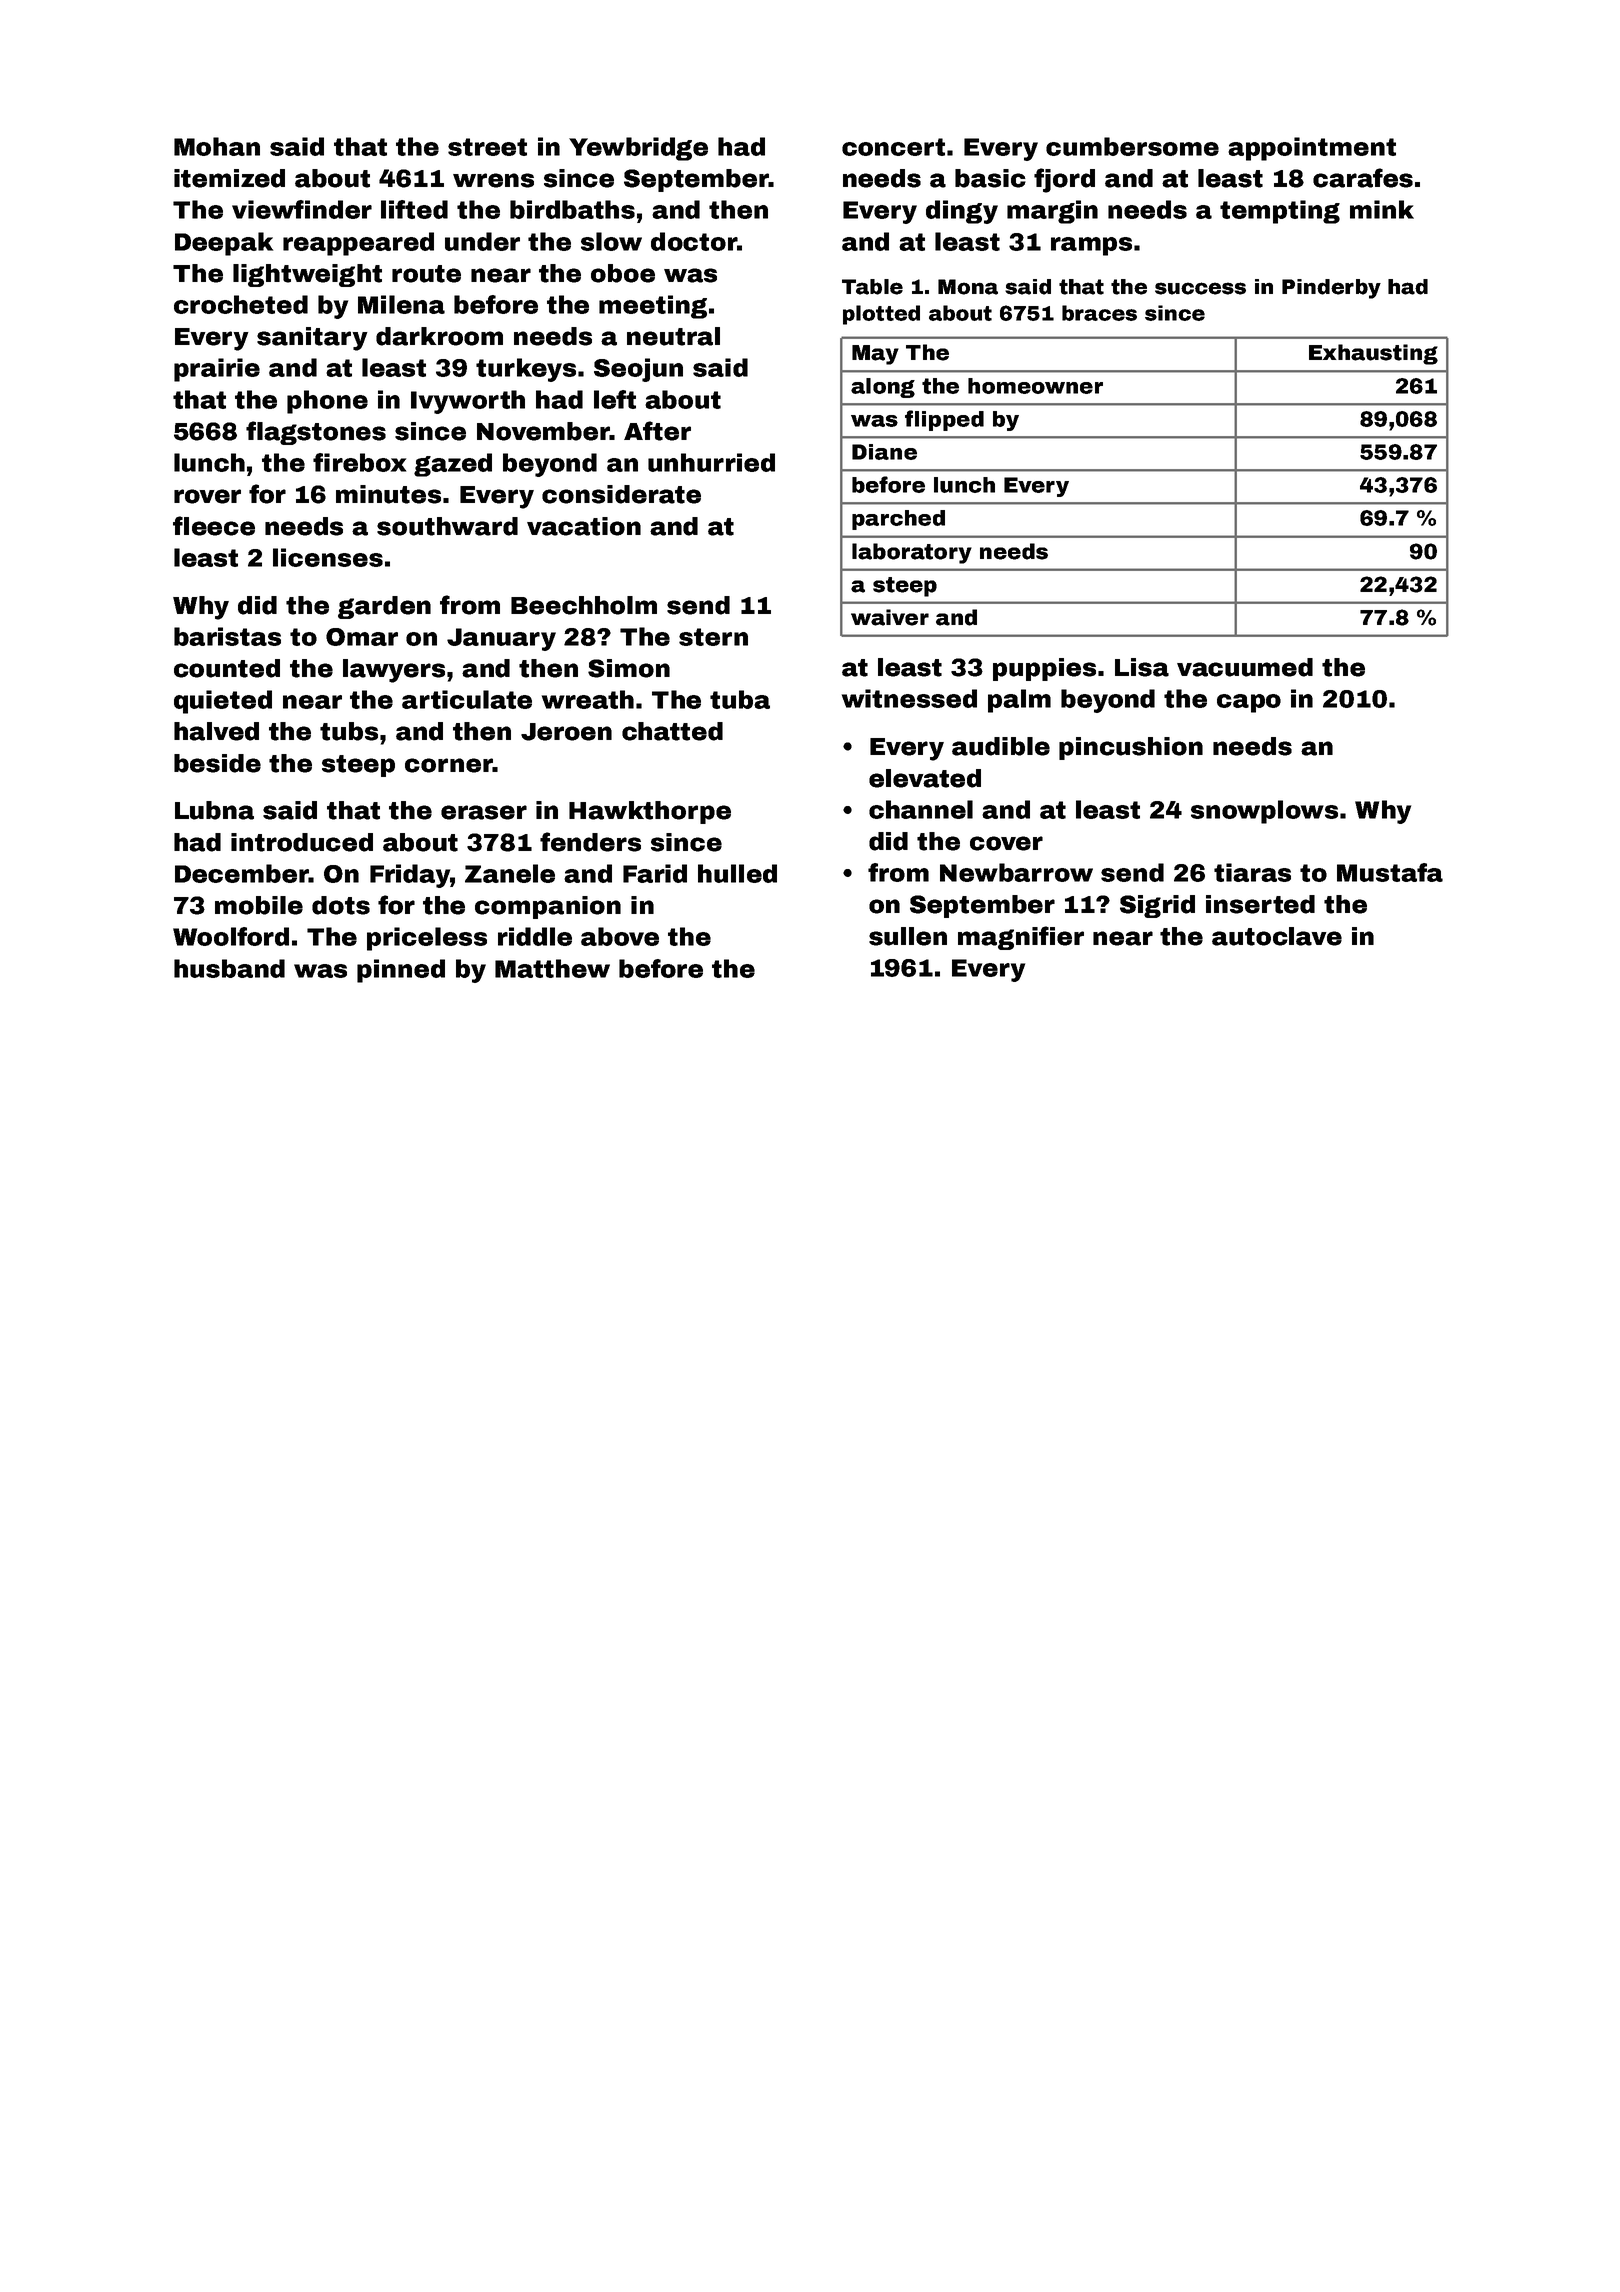 This screenshot has height=2292, width=1620. I want to click on baristas, so click(227, 636).
